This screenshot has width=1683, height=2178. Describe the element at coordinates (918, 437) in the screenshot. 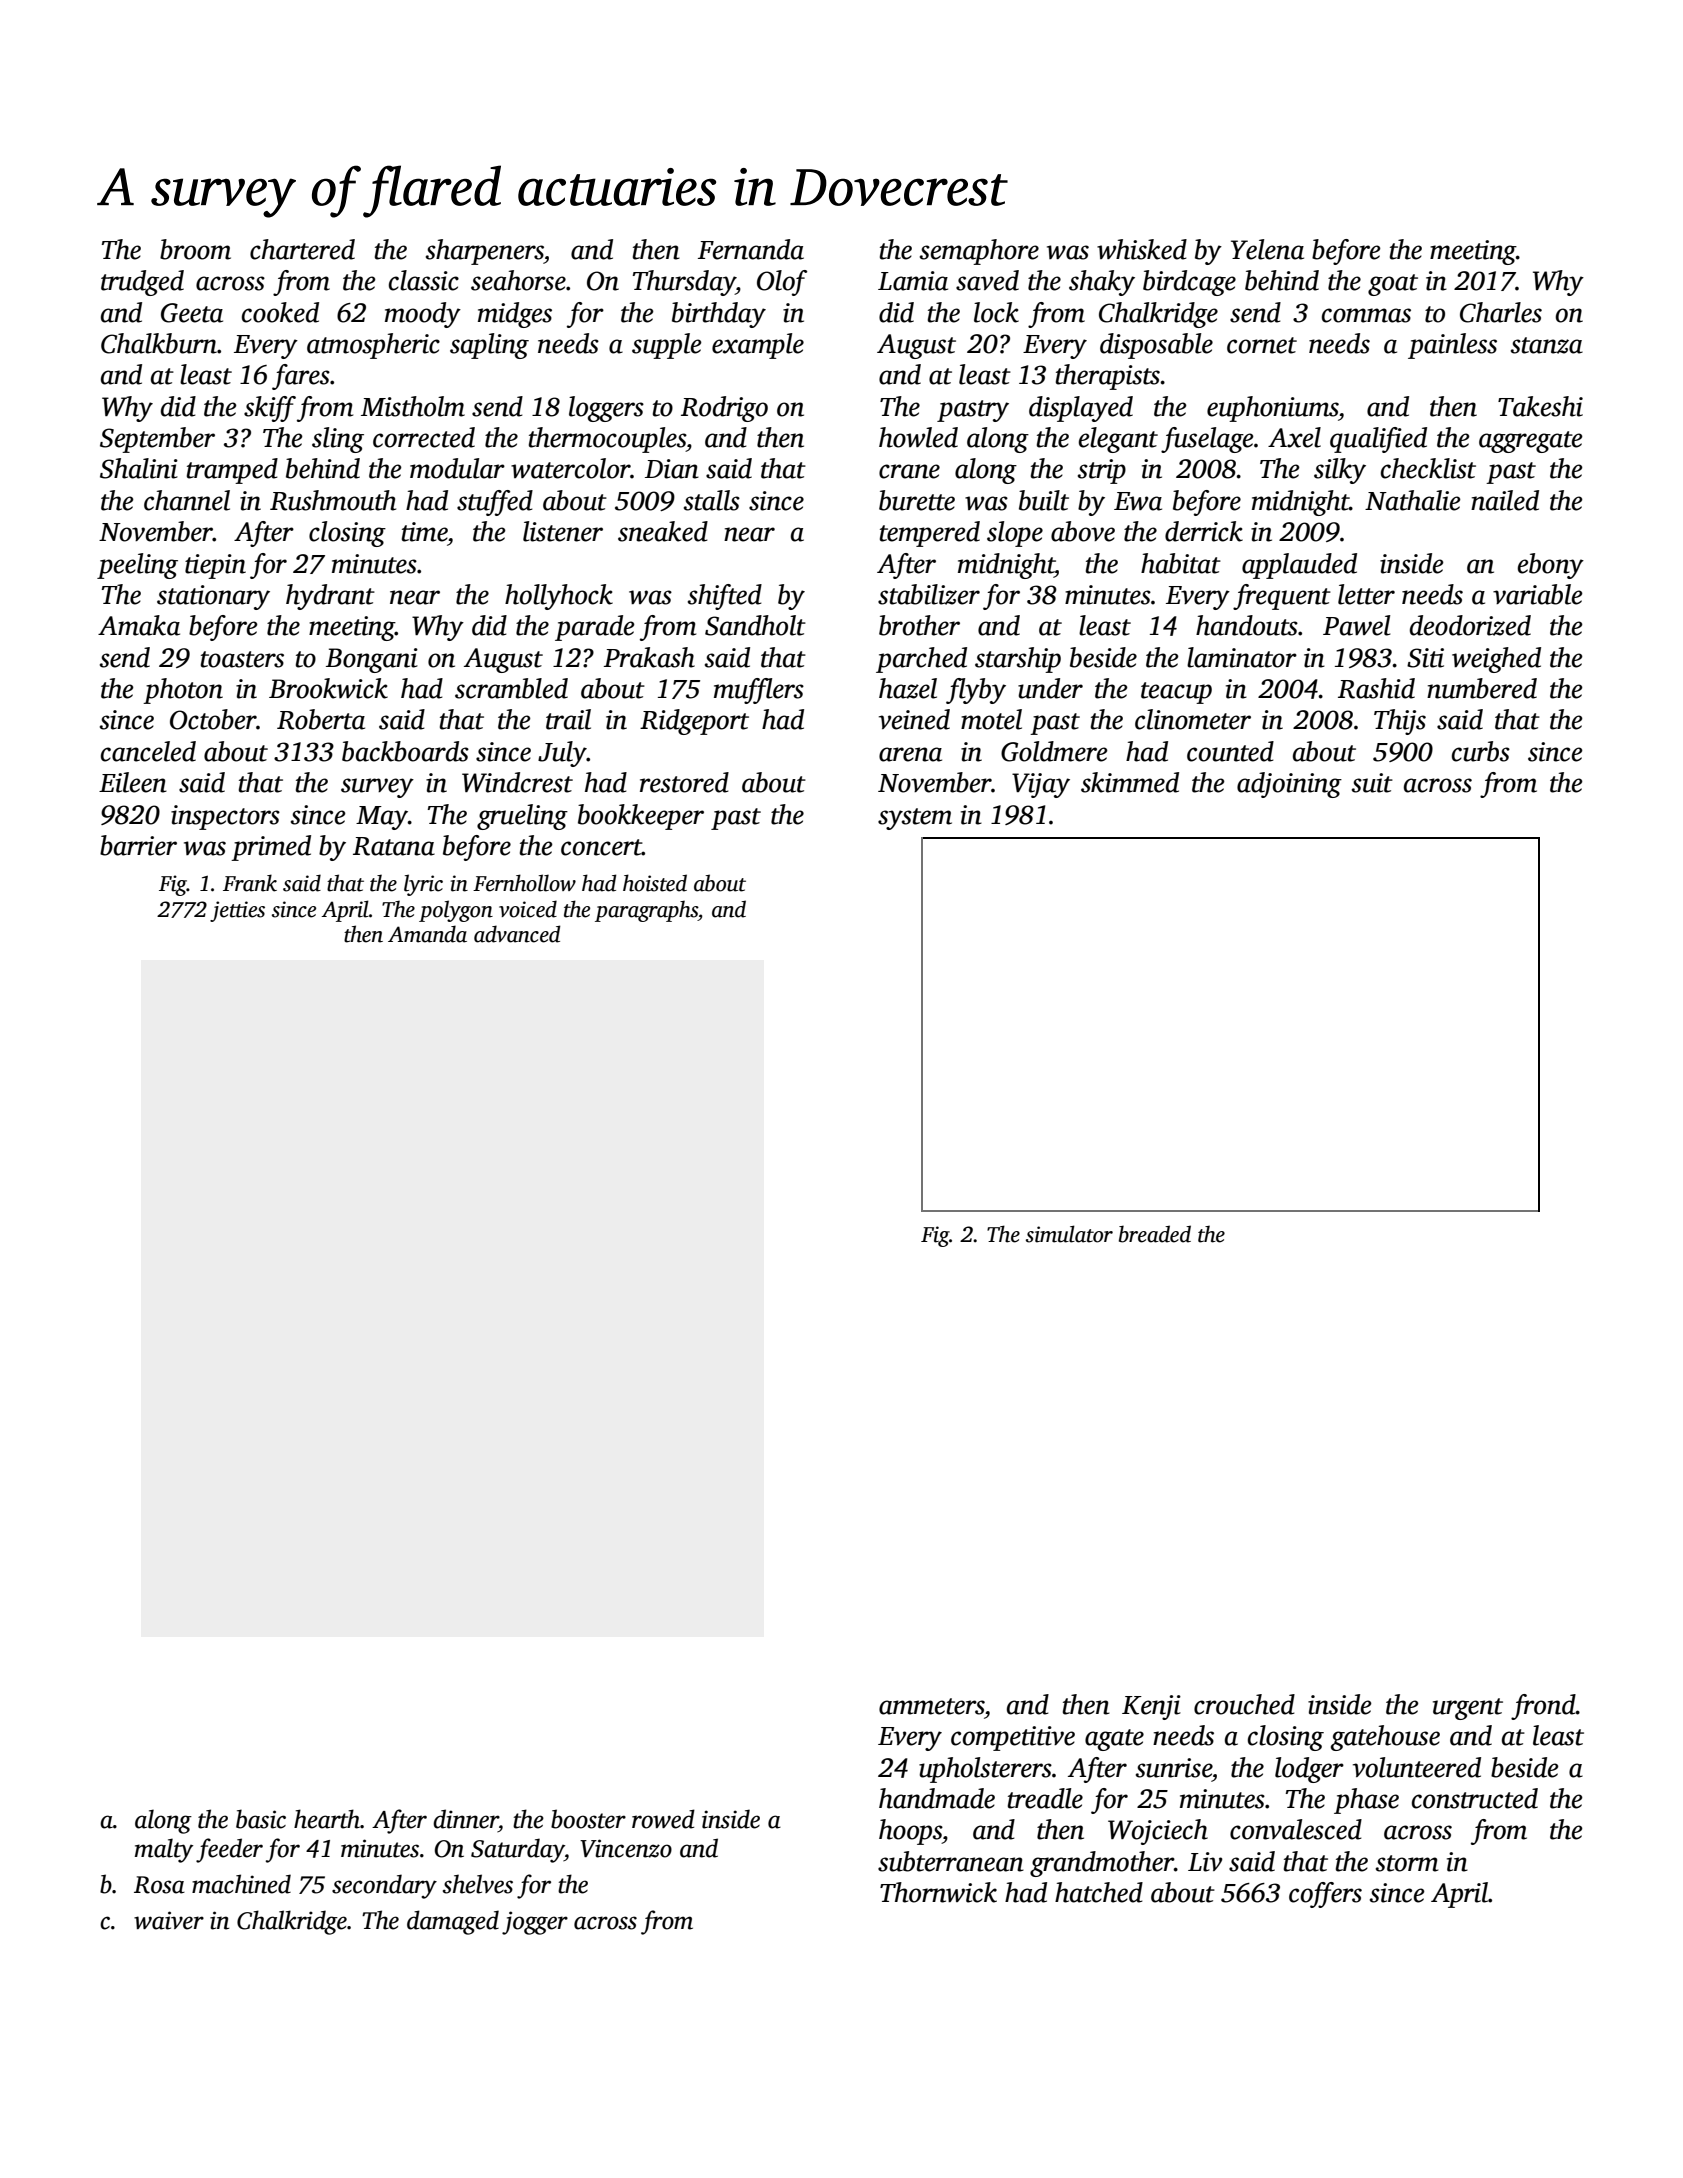

I see `howled` at that location.
